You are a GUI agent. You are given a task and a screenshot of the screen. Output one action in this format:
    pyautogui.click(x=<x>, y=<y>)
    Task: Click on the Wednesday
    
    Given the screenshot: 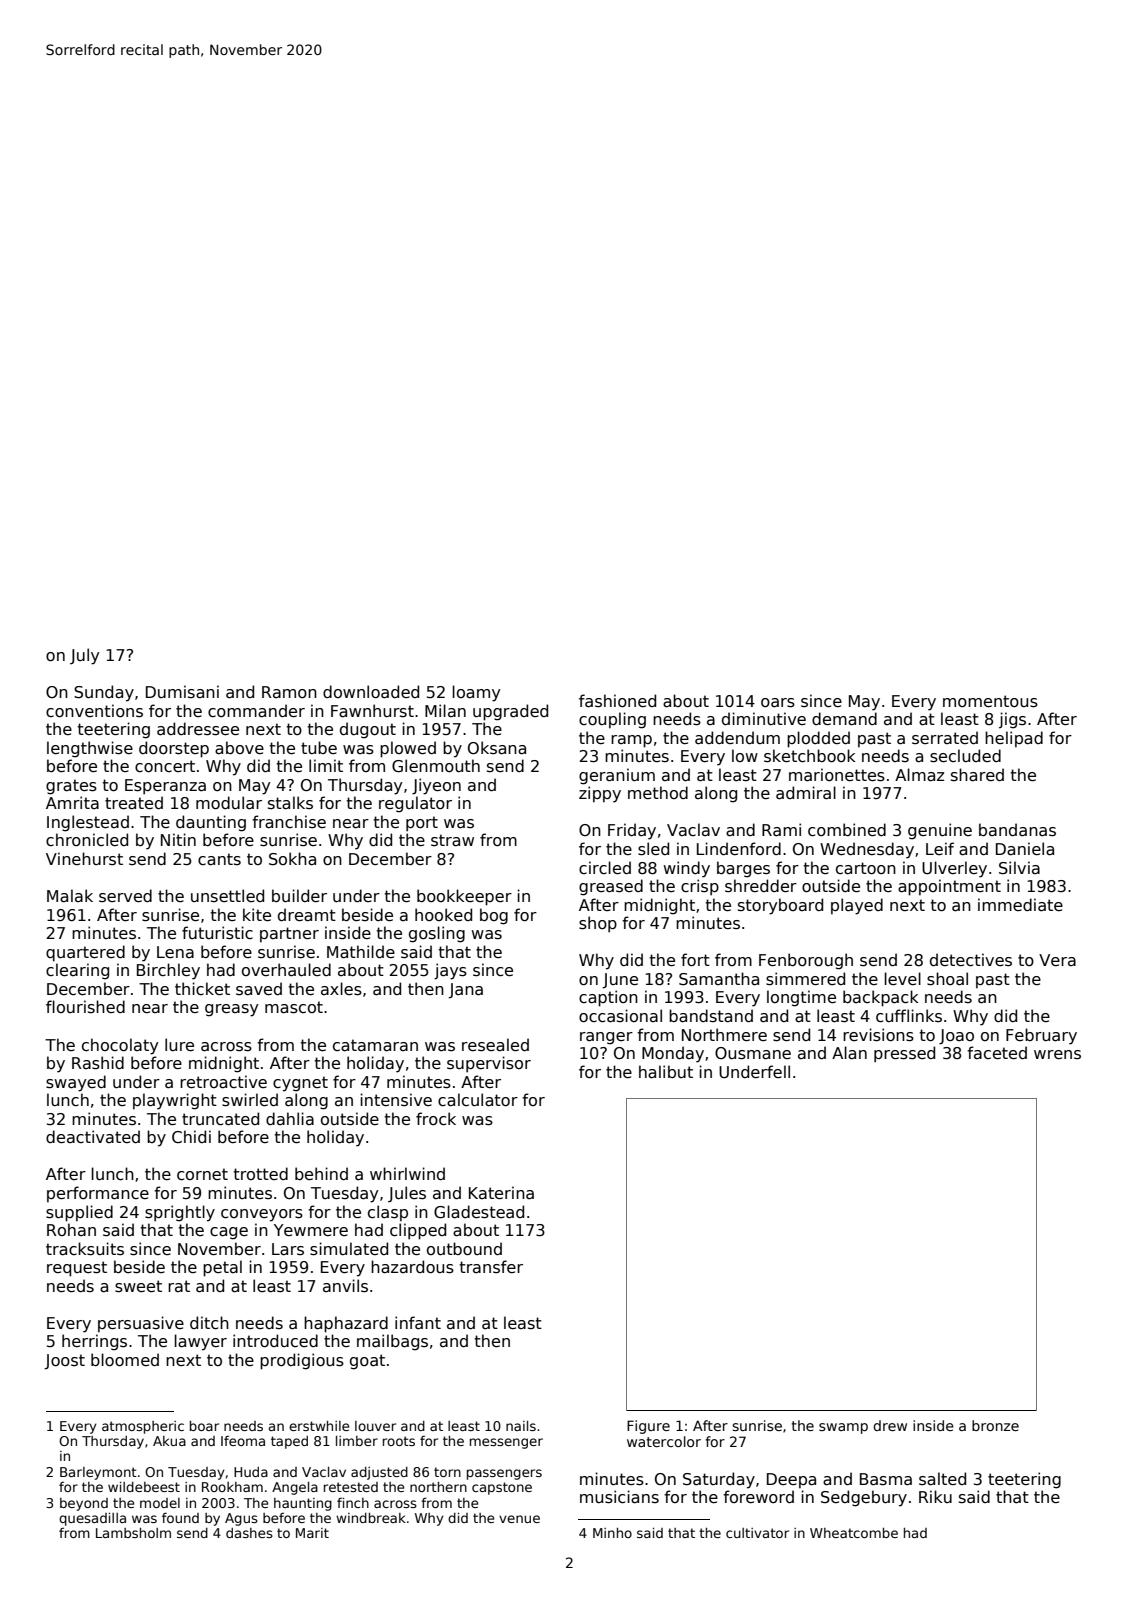 What is the action you would take?
    pyautogui.click(x=867, y=850)
